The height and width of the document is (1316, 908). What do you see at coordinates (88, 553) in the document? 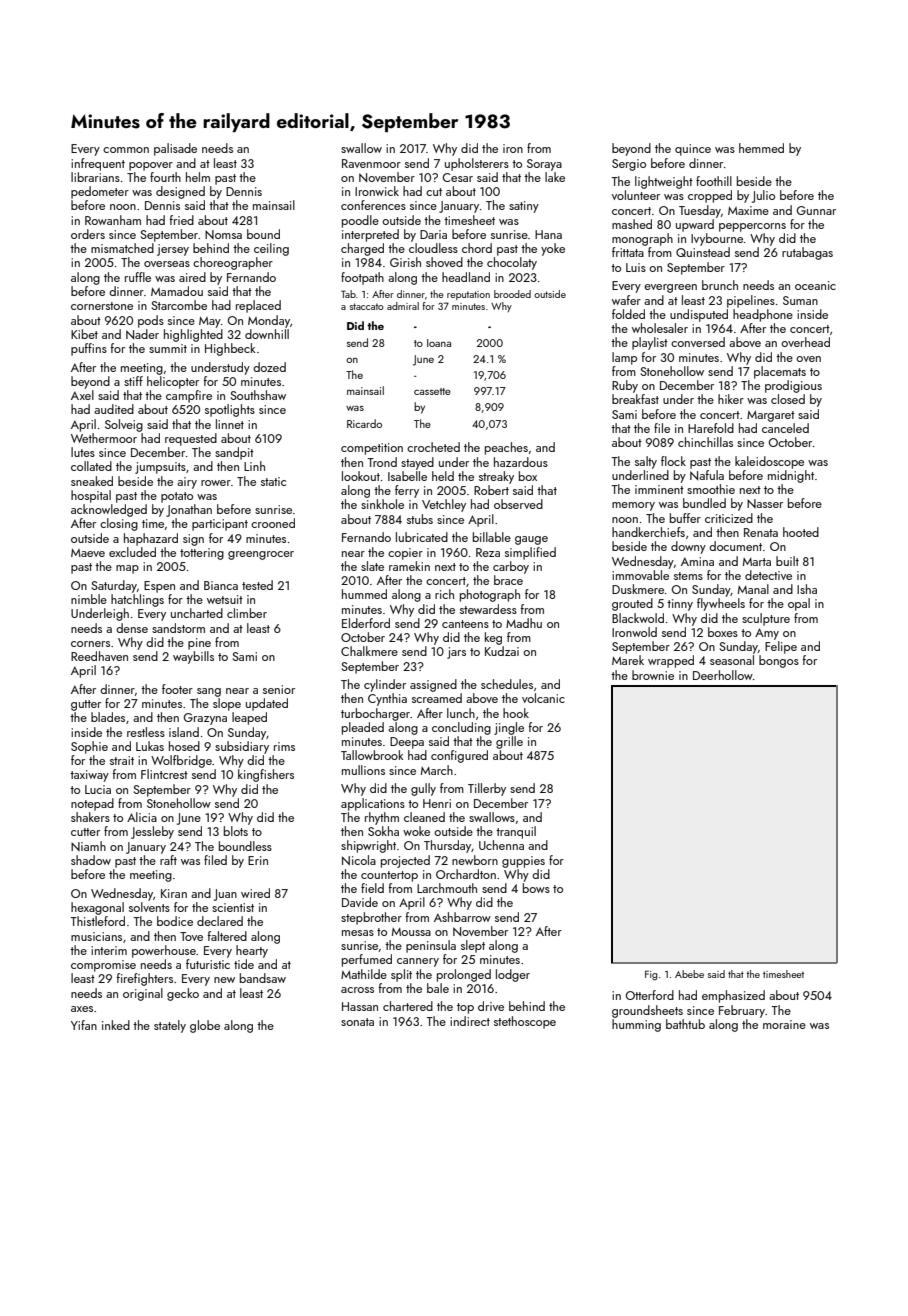
I see `Maeve` at bounding box center [88, 553].
